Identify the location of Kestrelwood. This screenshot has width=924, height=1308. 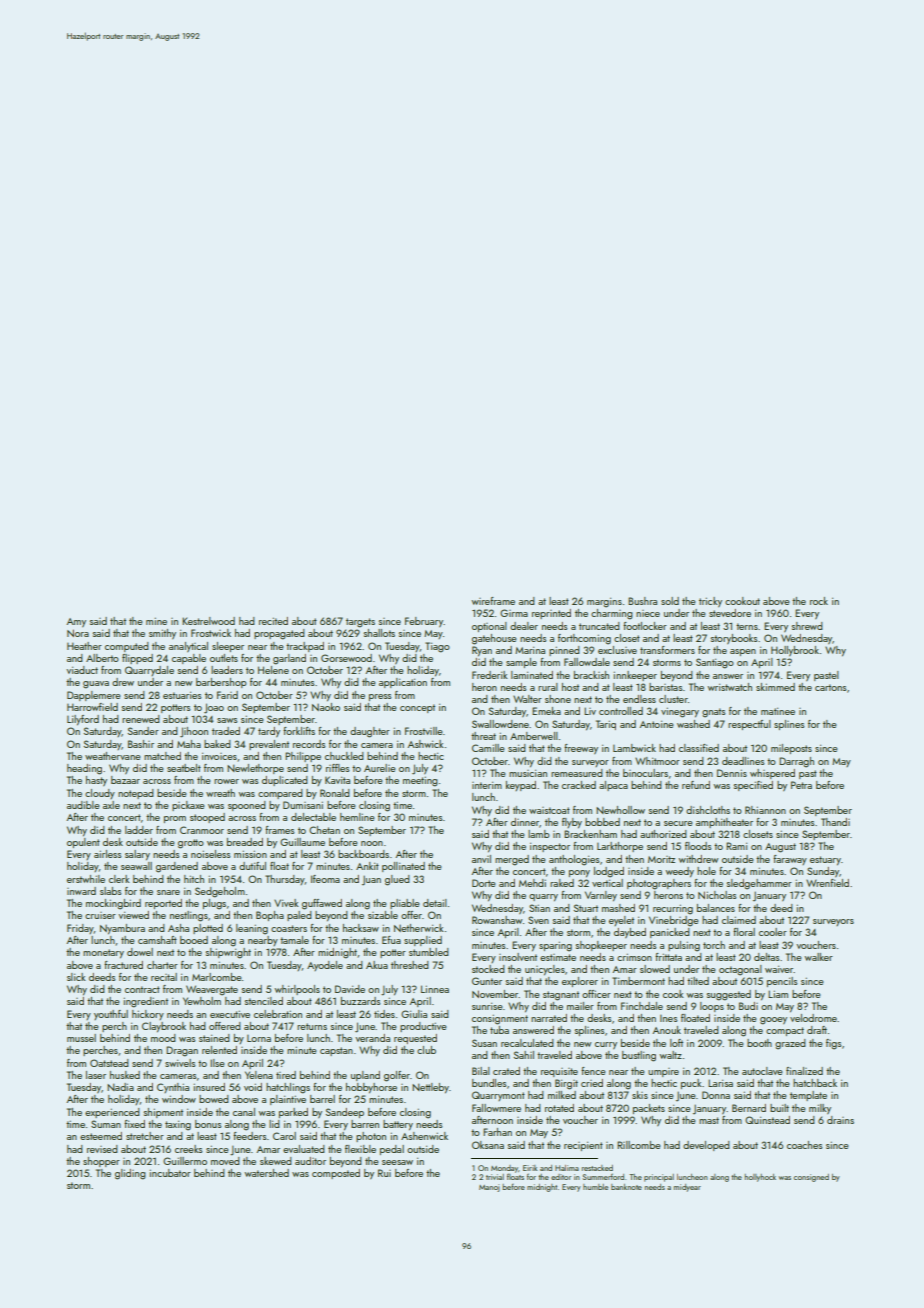
(208, 621).
